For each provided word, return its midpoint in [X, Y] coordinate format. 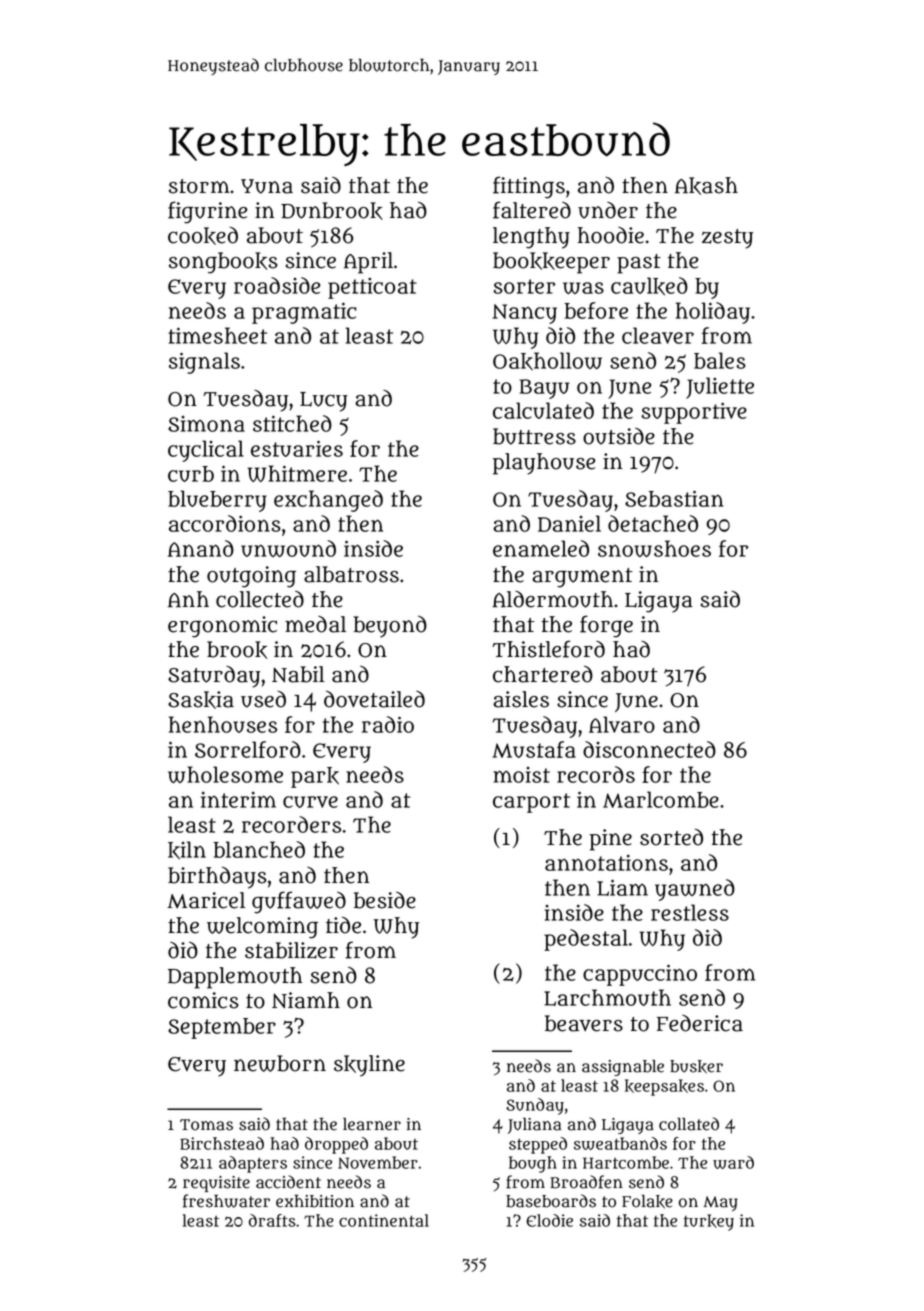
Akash [706, 186]
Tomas [206, 1125]
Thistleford [548, 649]
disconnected [649, 749]
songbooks [223, 263]
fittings [529, 187]
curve [310, 802]
